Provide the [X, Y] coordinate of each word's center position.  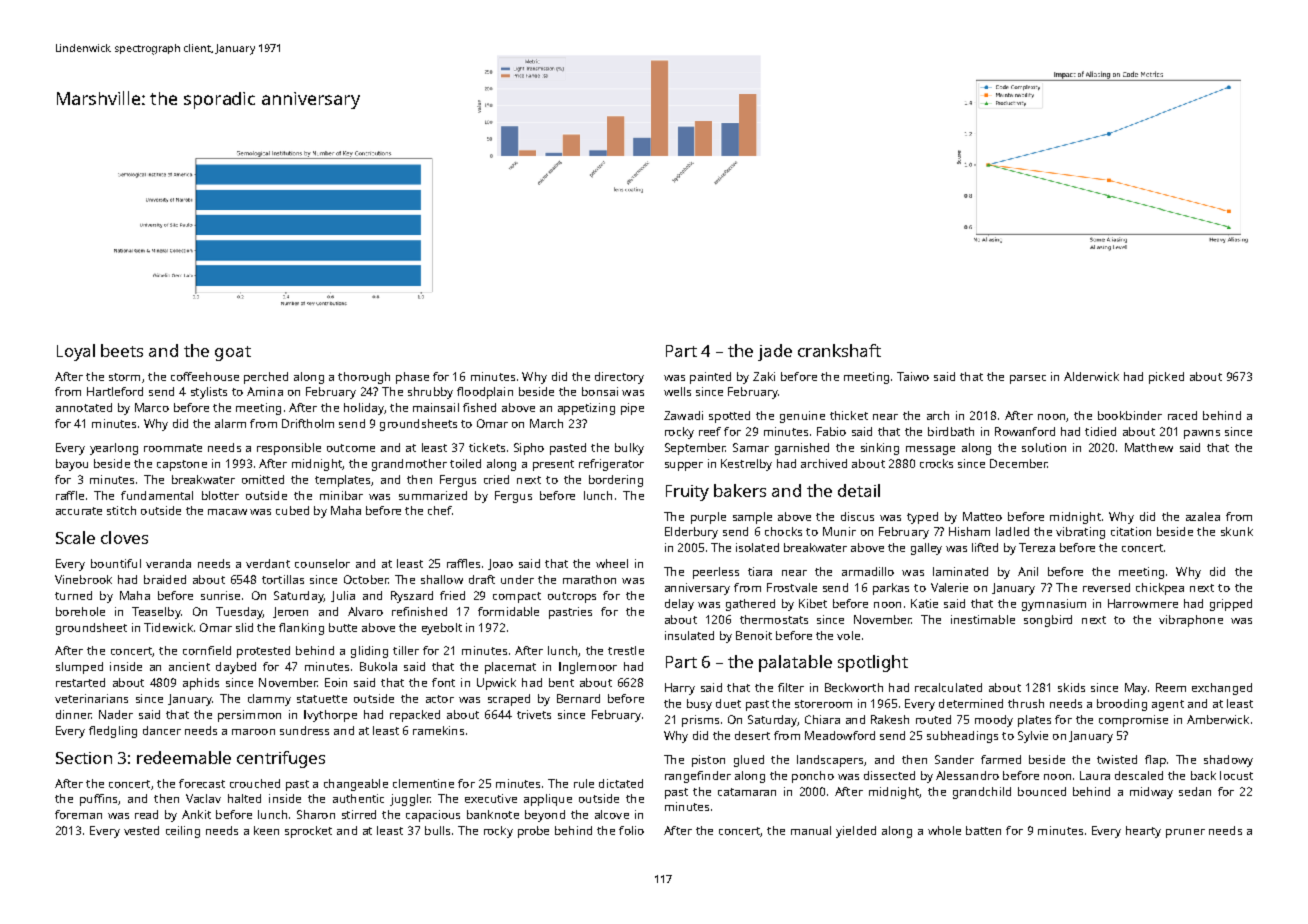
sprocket [308, 832]
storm [124, 377]
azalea [1203, 516]
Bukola [378, 666]
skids [1071, 687]
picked [1166, 378]
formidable [508, 611]
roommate [173, 448]
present [553, 465]
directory [619, 378]
